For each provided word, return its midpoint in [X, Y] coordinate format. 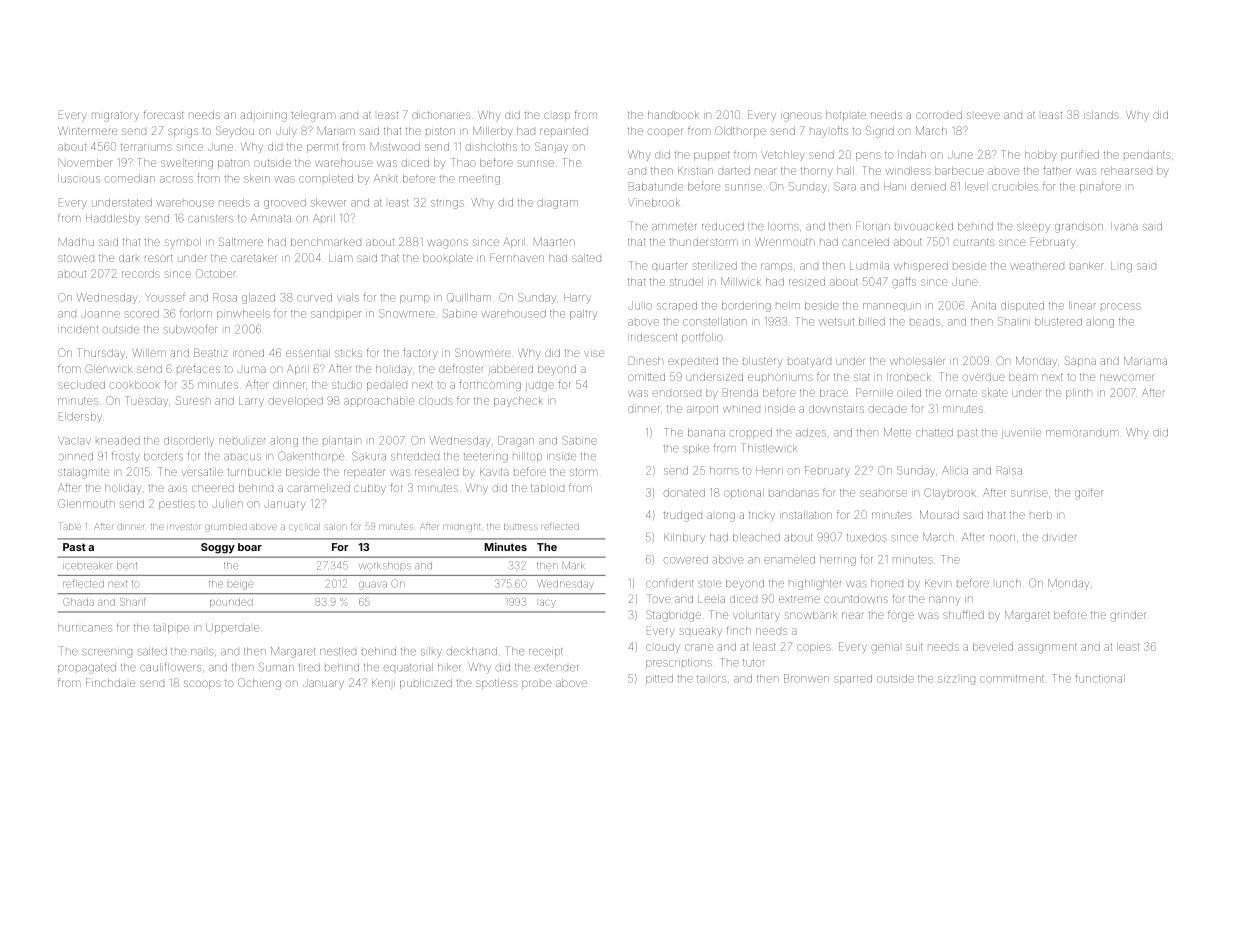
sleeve [983, 115]
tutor [754, 663]
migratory [115, 117]
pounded [231, 602]
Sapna [1080, 361]
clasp [557, 116]
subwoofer [190, 329]
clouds [436, 401]
